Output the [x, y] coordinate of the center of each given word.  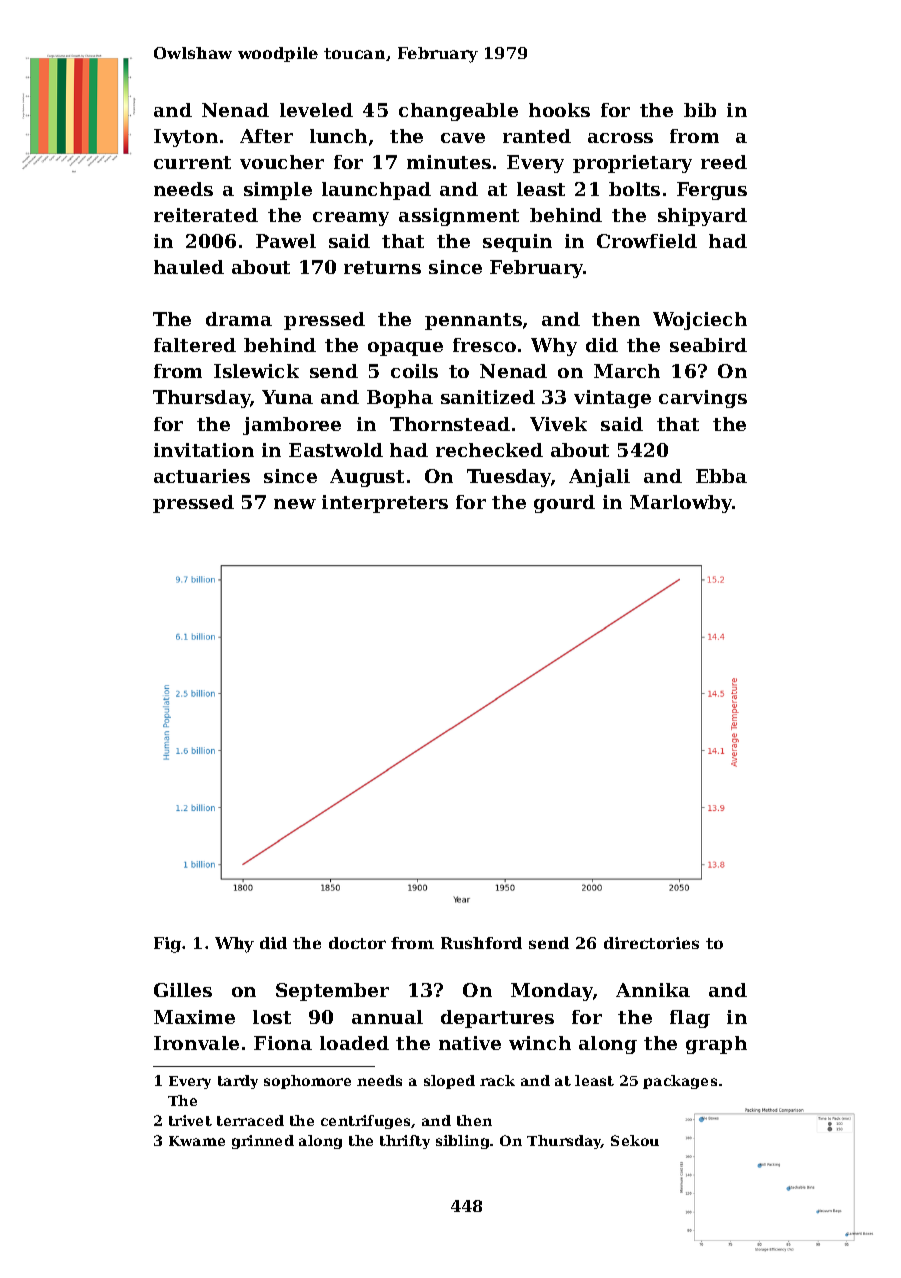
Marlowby [681, 504]
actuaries [202, 476]
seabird [708, 345]
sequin [517, 243]
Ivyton [186, 138]
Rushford [481, 943]
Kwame [197, 1141]
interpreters [385, 504]
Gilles [183, 990]
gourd [564, 504]
